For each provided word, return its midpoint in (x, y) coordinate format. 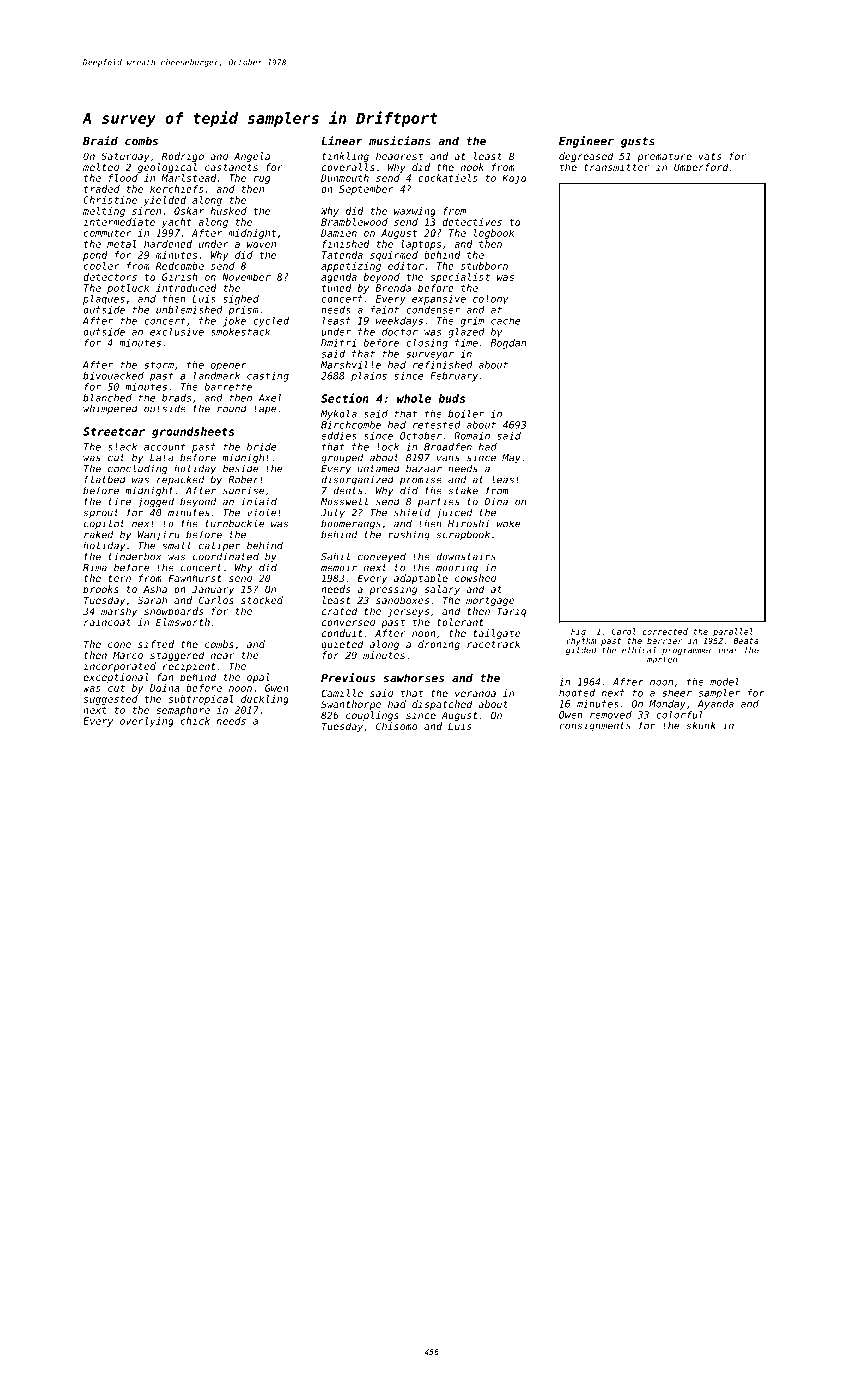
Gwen (277, 688)
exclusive (177, 332)
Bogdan (508, 344)
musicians (400, 141)
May (511, 459)
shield (412, 512)
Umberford (701, 167)
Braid (100, 141)
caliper (220, 546)
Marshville (351, 365)
